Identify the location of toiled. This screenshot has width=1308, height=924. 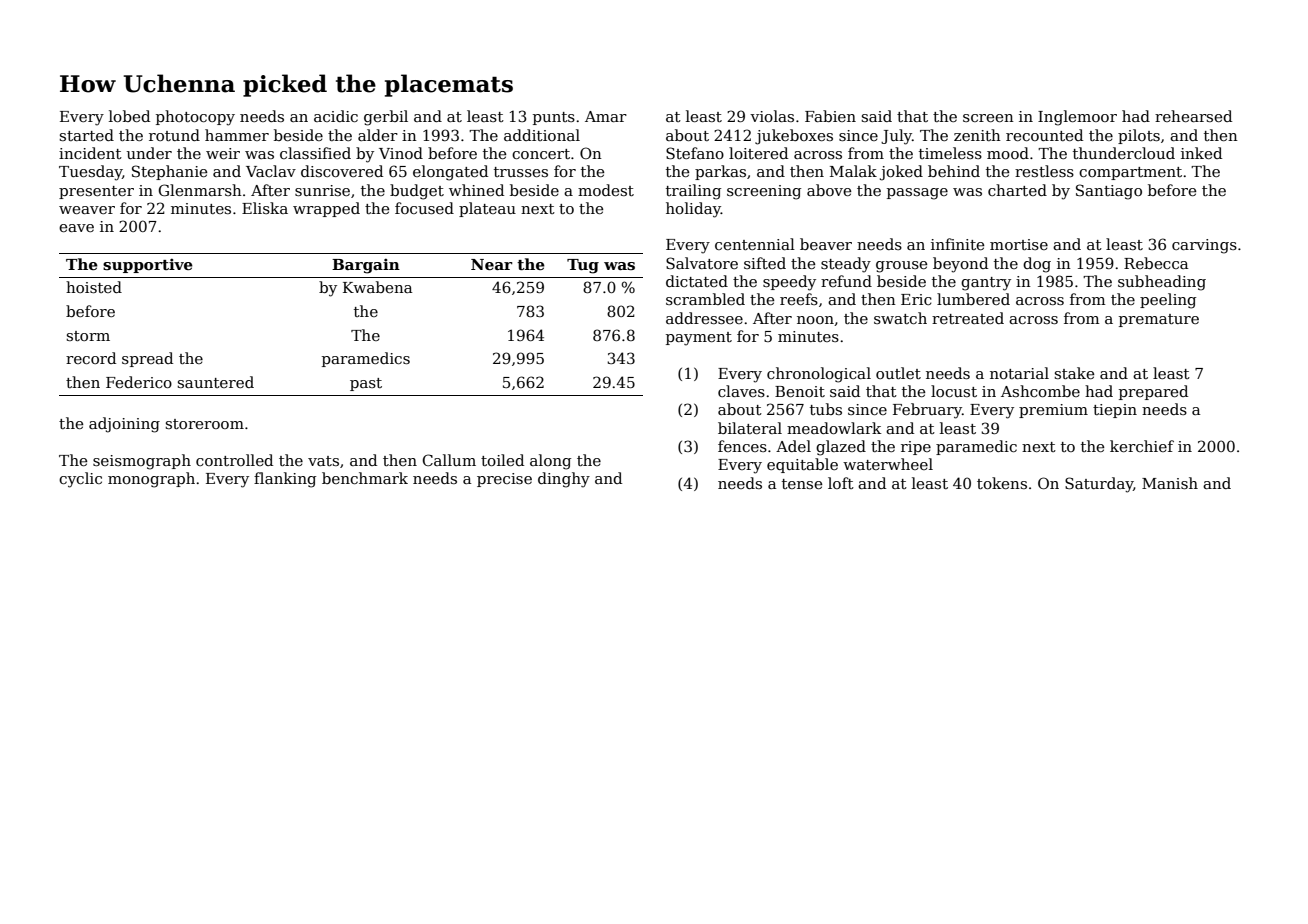
(502, 460).
